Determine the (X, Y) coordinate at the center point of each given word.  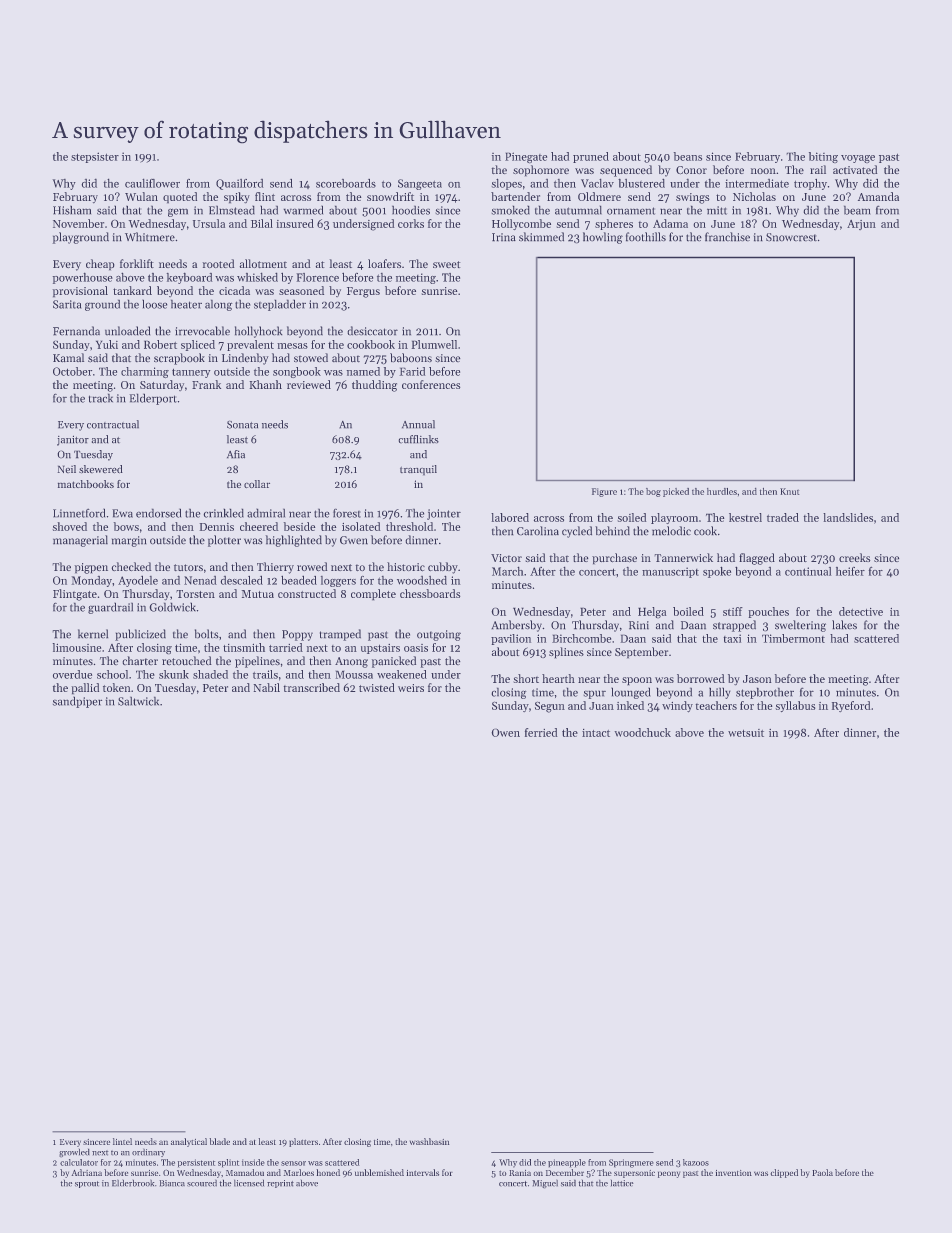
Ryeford (851, 706)
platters (303, 1142)
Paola (822, 1172)
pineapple (567, 1163)
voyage (858, 159)
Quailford (239, 184)
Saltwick (138, 701)
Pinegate (526, 157)
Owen (506, 733)
